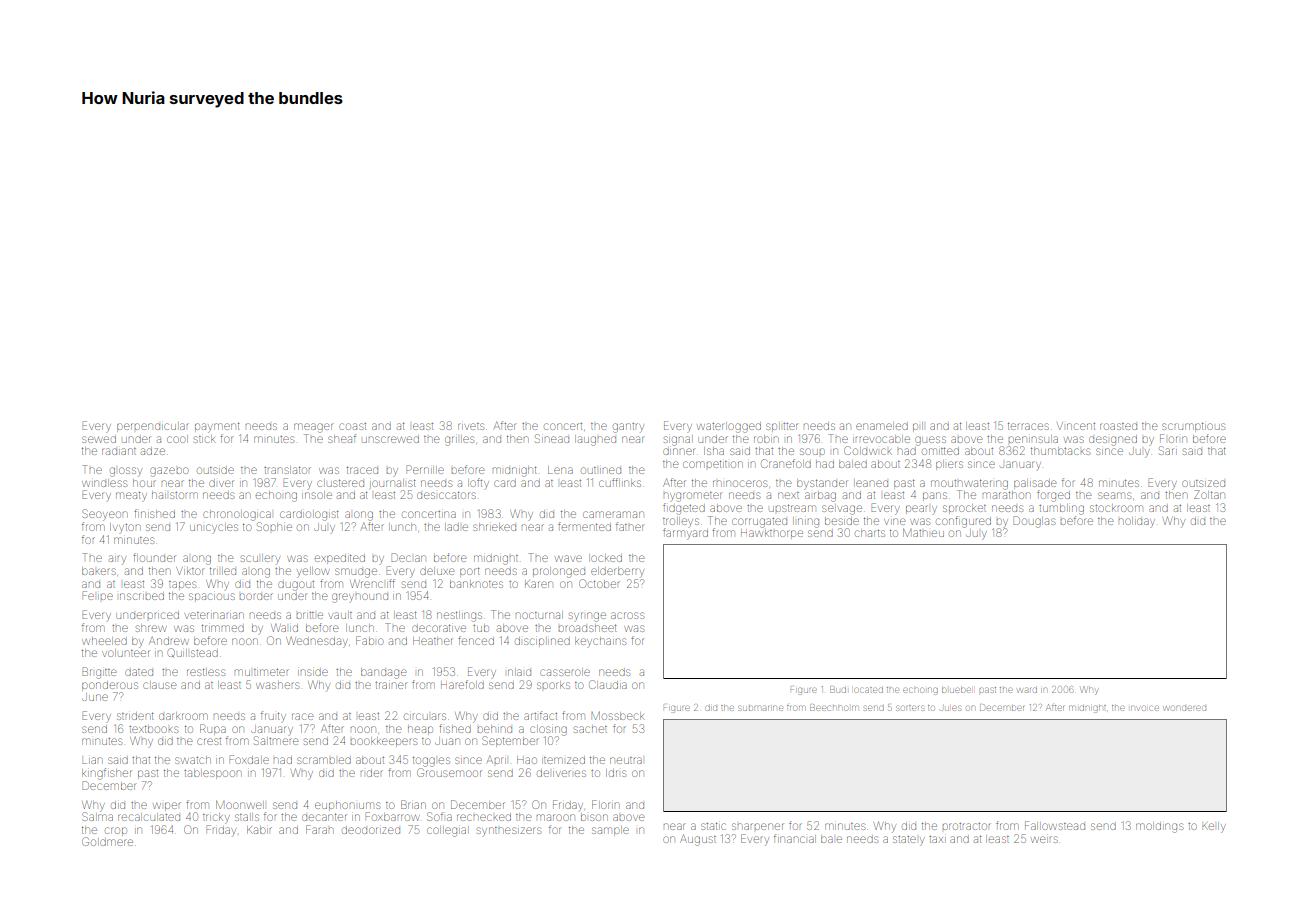  What do you see at coordinates (628, 428) in the page?
I see `gantry` at bounding box center [628, 428].
